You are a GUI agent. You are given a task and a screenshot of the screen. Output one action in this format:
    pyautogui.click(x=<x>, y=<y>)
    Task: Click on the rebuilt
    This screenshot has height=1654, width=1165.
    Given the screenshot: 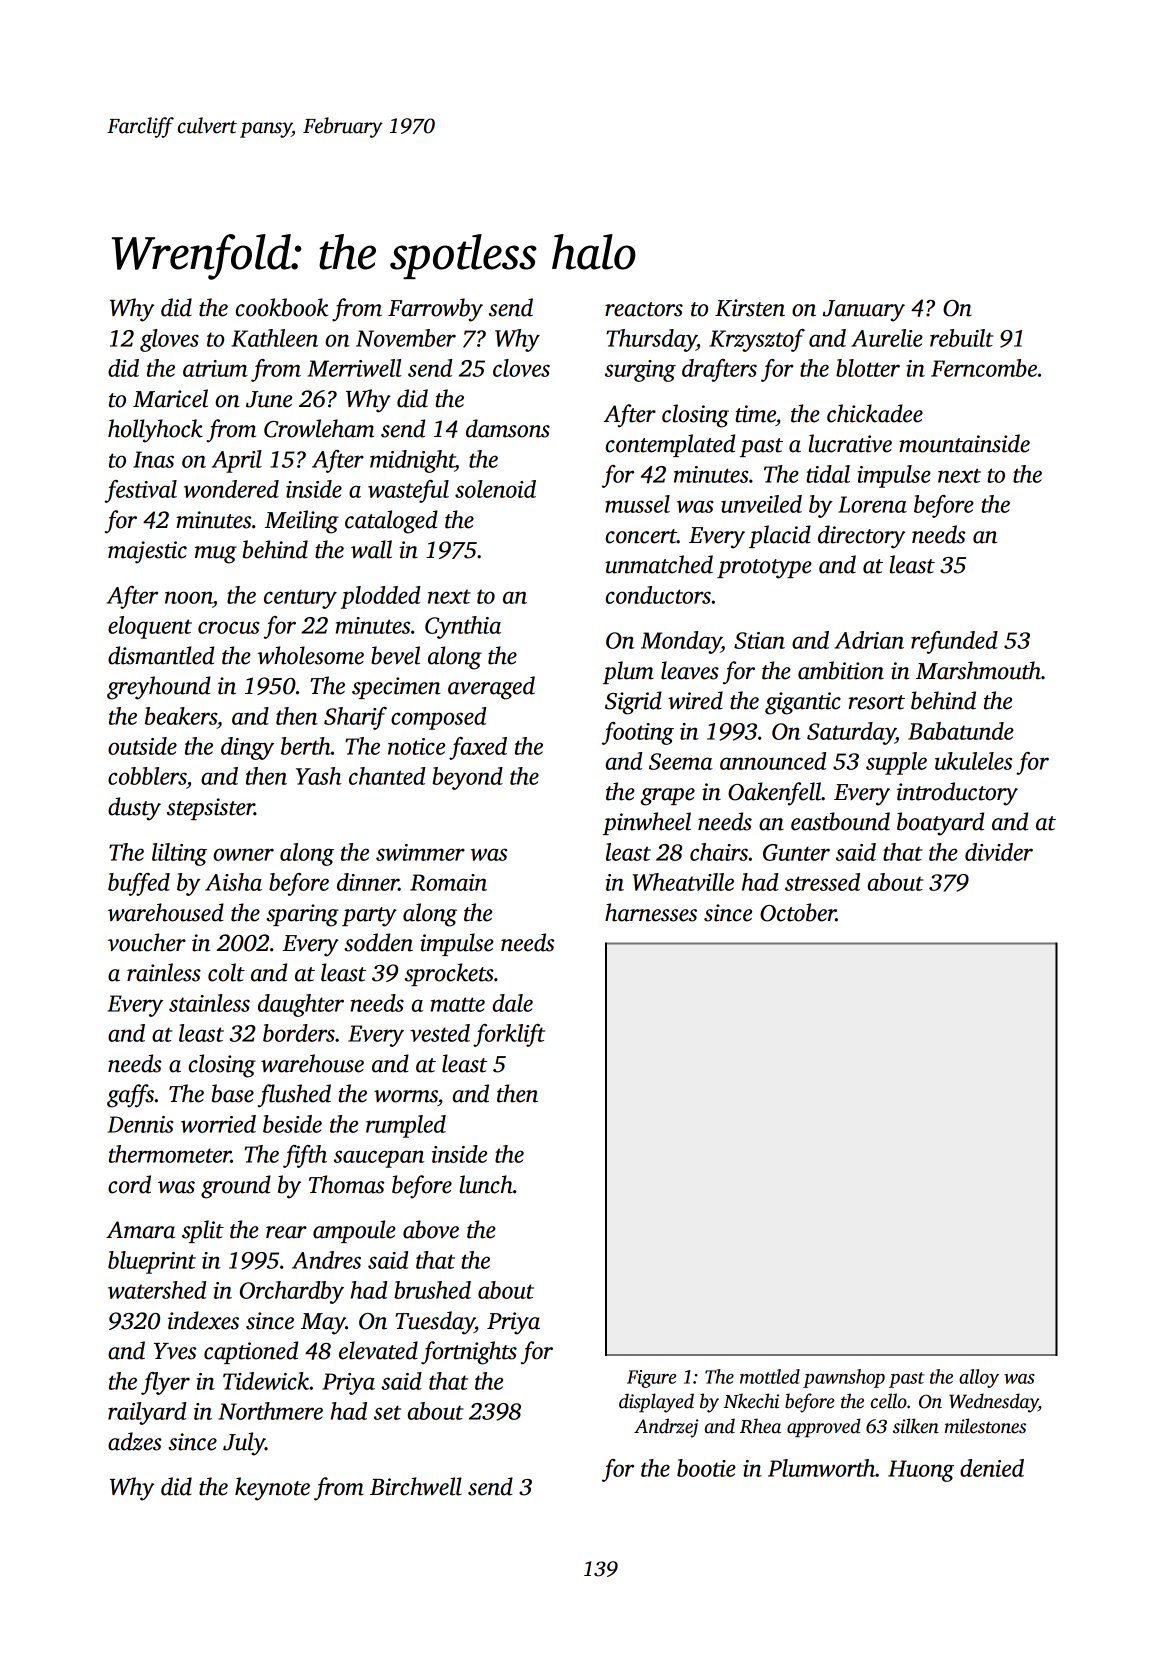 What is the action you would take?
    pyautogui.click(x=961, y=338)
